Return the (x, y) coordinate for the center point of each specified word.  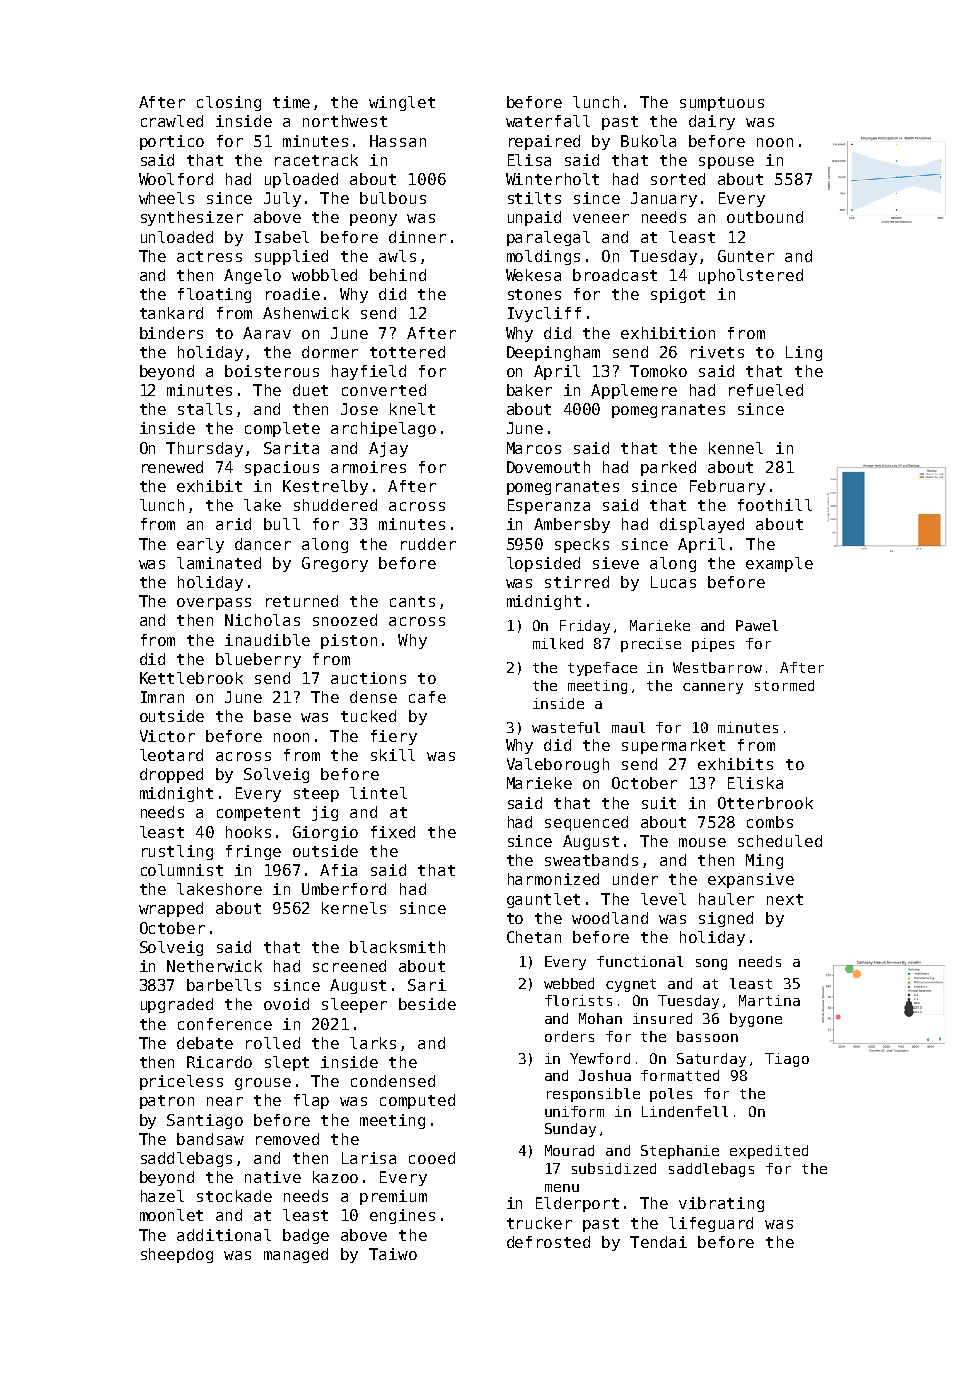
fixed (393, 832)
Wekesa (533, 275)
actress (209, 256)
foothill (775, 505)
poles (671, 1095)
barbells (224, 985)
